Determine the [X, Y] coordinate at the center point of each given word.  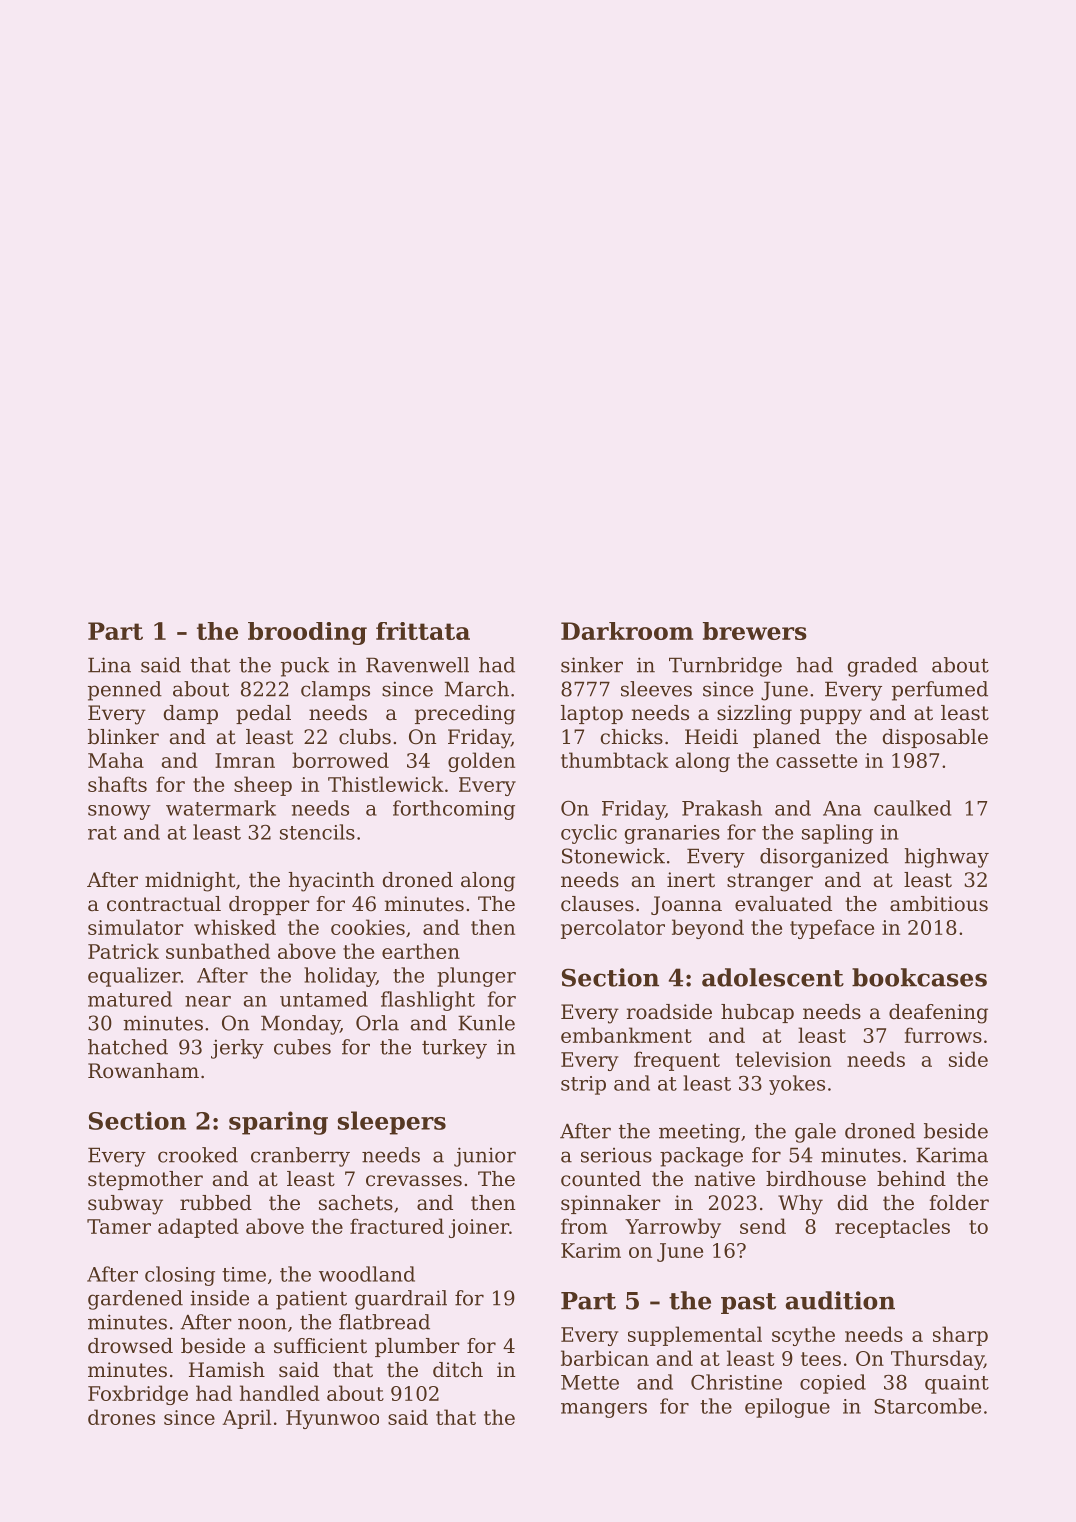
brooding [307, 633]
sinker [592, 665]
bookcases [919, 977]
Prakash [722, 808]
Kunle [486, 1023]
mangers [604, 1410]
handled [280, 1393]
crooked [198, 1155]
